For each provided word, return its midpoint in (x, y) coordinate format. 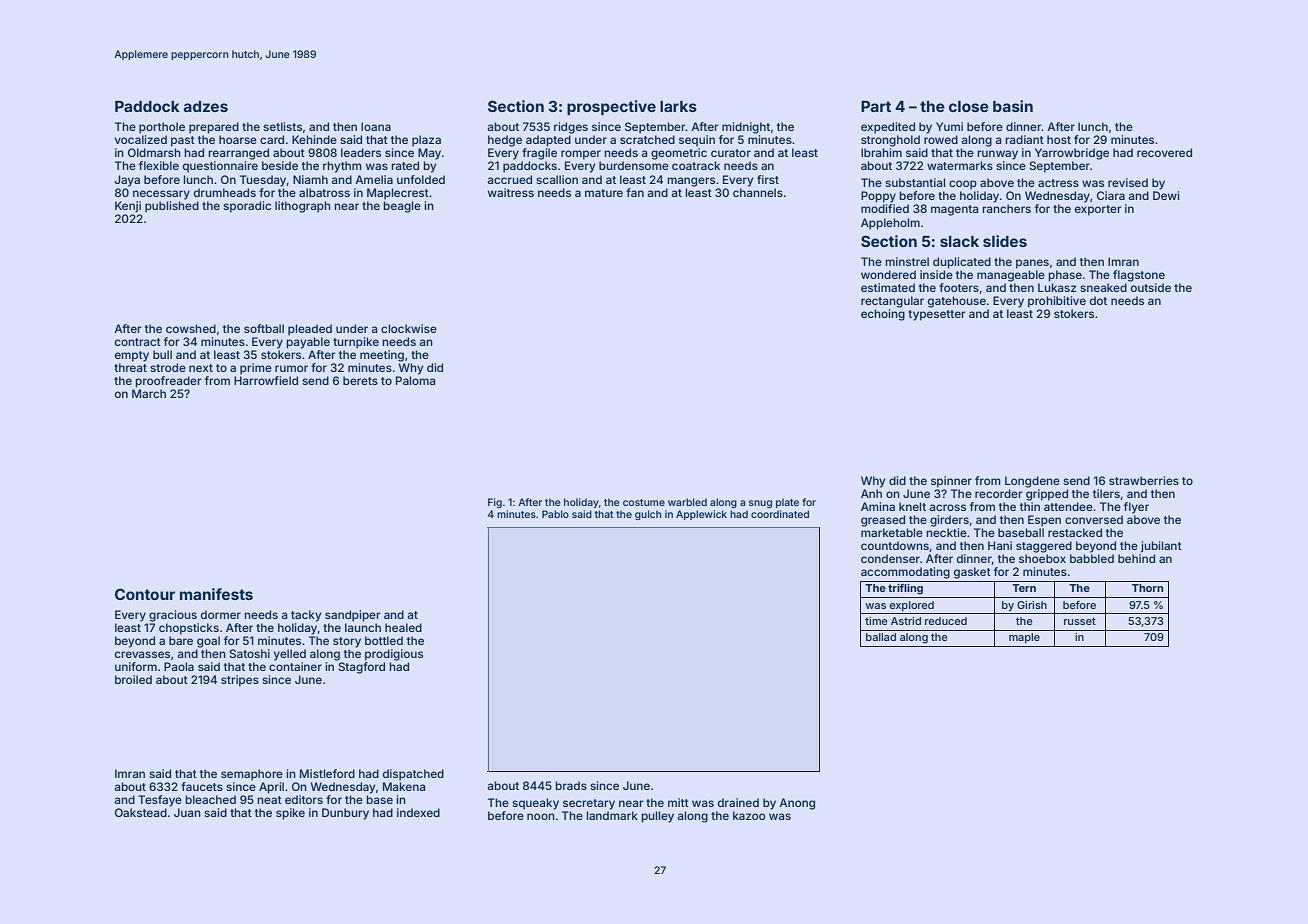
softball (264, 328)
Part (876, 106)
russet (1080, 621)
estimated (888, 287)
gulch (648, 515)
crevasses (142, 654)
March (149, 393)
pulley (657, 817)
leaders (361, 152)
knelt (912, 506)
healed (403, 627)
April (271, 788)
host (1059, 139)
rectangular (892, 302)
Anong (797, 804)
